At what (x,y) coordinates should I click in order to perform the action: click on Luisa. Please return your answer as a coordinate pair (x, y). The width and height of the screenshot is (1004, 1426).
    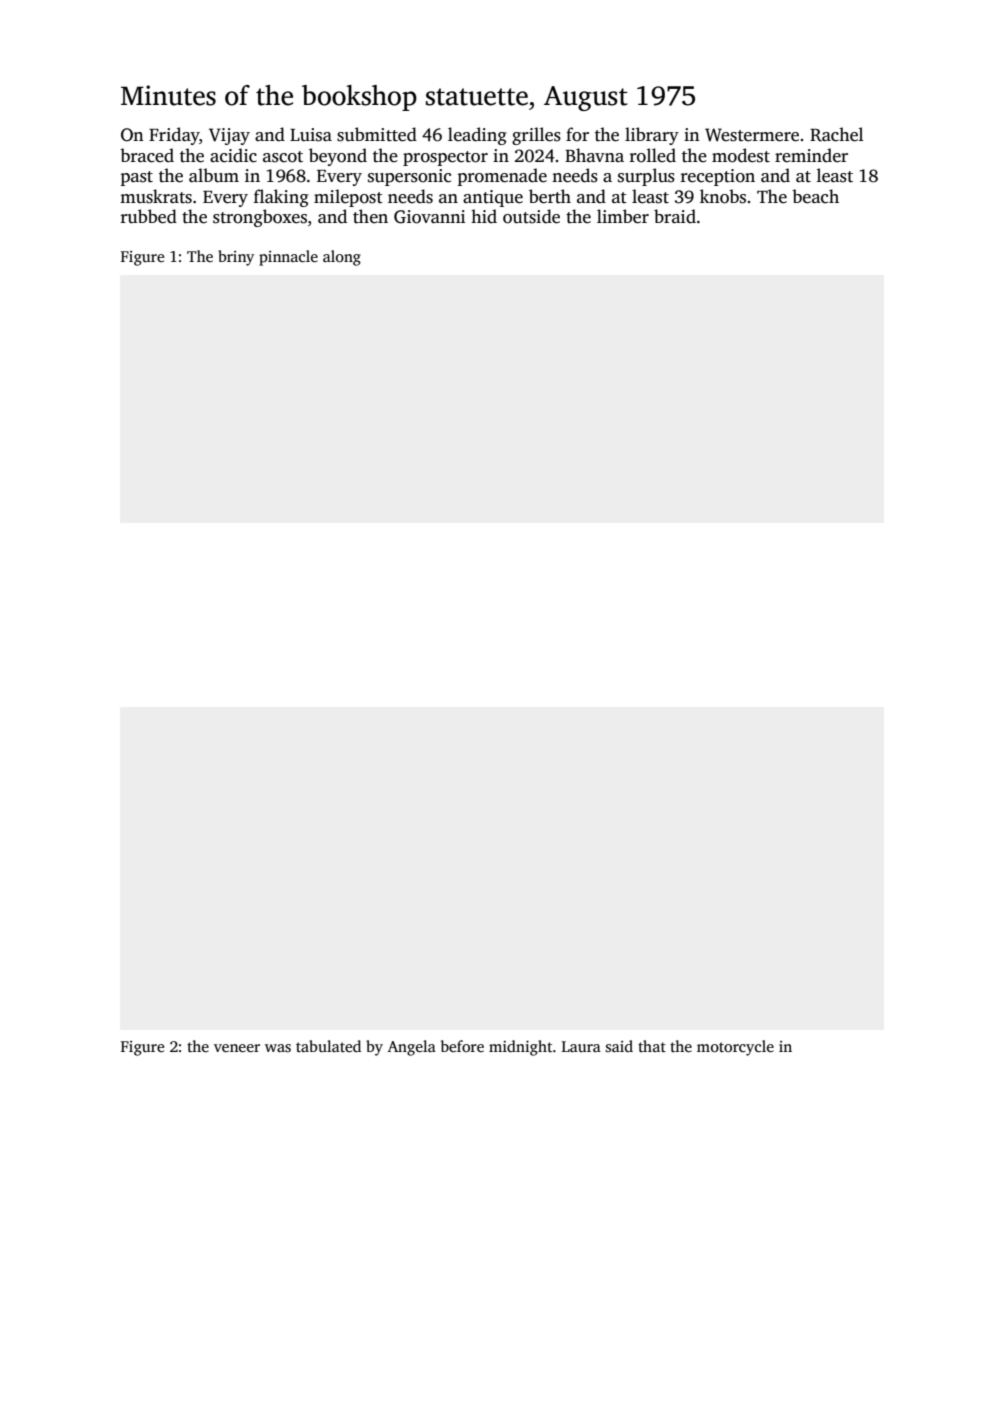
    Looking at the image, I should click on (311, 135).
